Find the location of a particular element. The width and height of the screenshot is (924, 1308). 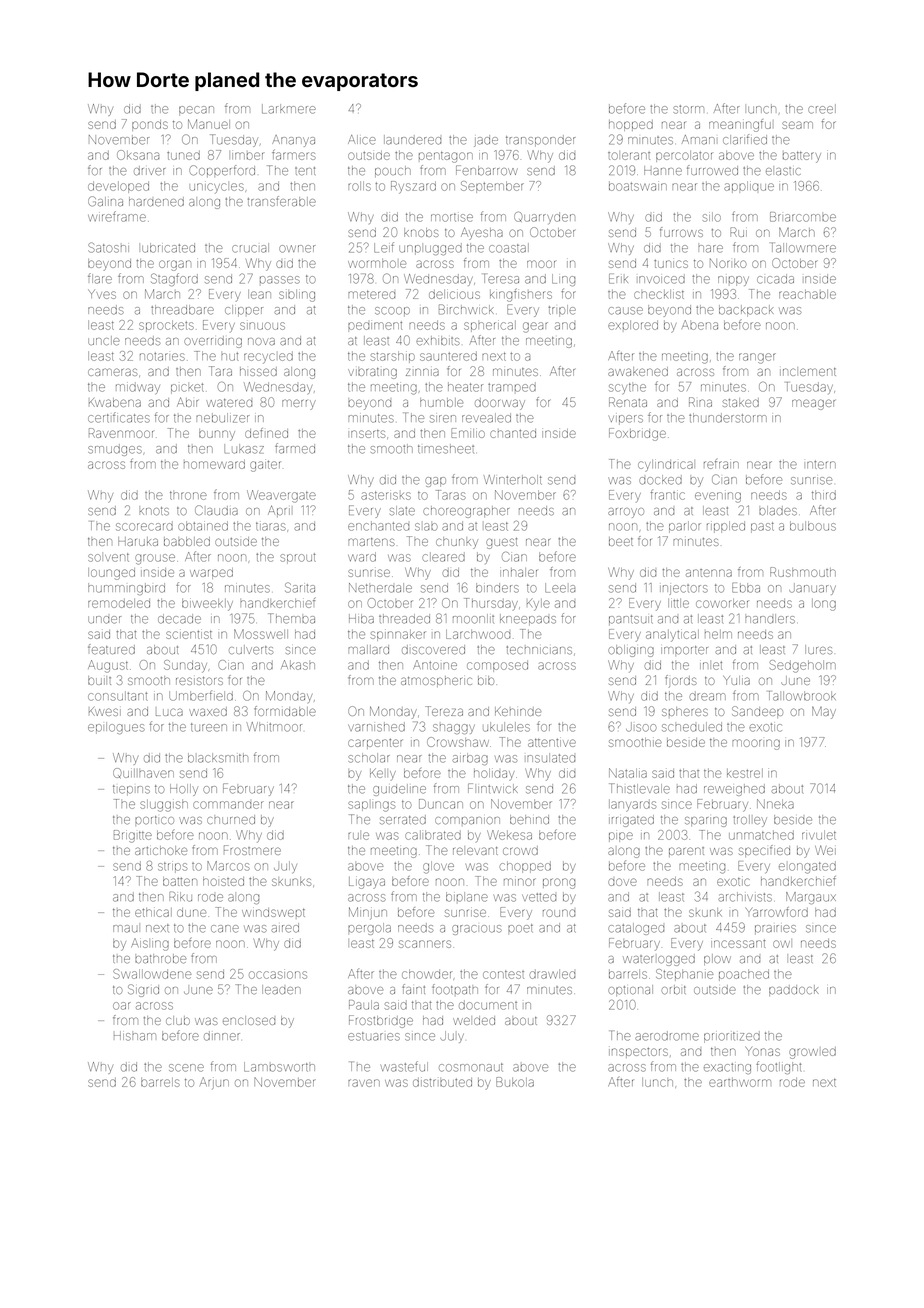

lures is located at coordinates (818, 649).
